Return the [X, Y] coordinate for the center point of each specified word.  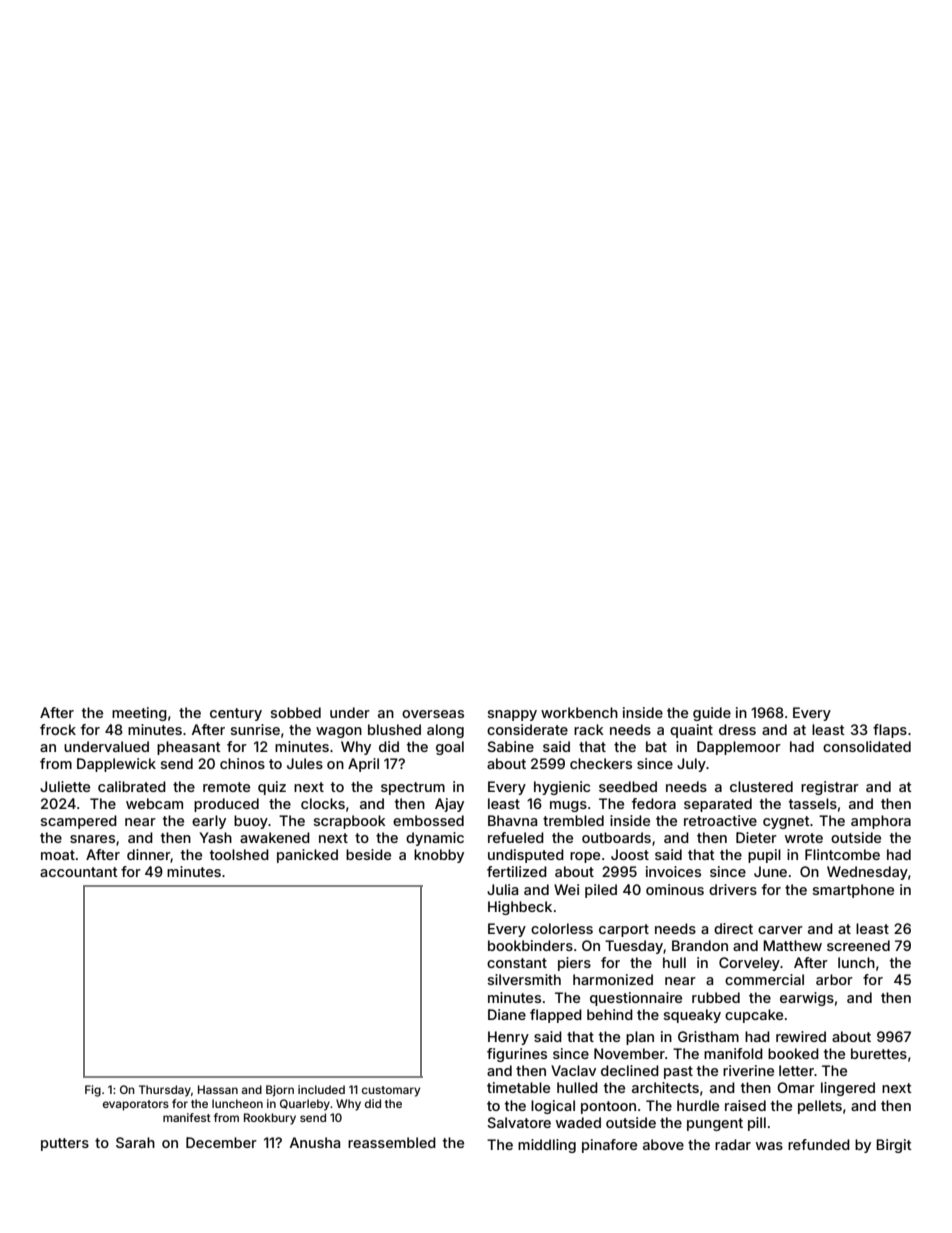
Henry [508, 1038]
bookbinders [530, 945]
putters [65, 1144]
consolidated [867, 746]
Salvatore [519, 1122]
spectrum [413, 788]
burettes [879, 1053]
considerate [527, 729]
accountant [79, 872]
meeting [139, 714]
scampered [79, 822]
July [691, 765]
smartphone [853, 891]
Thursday [165, 1091]
